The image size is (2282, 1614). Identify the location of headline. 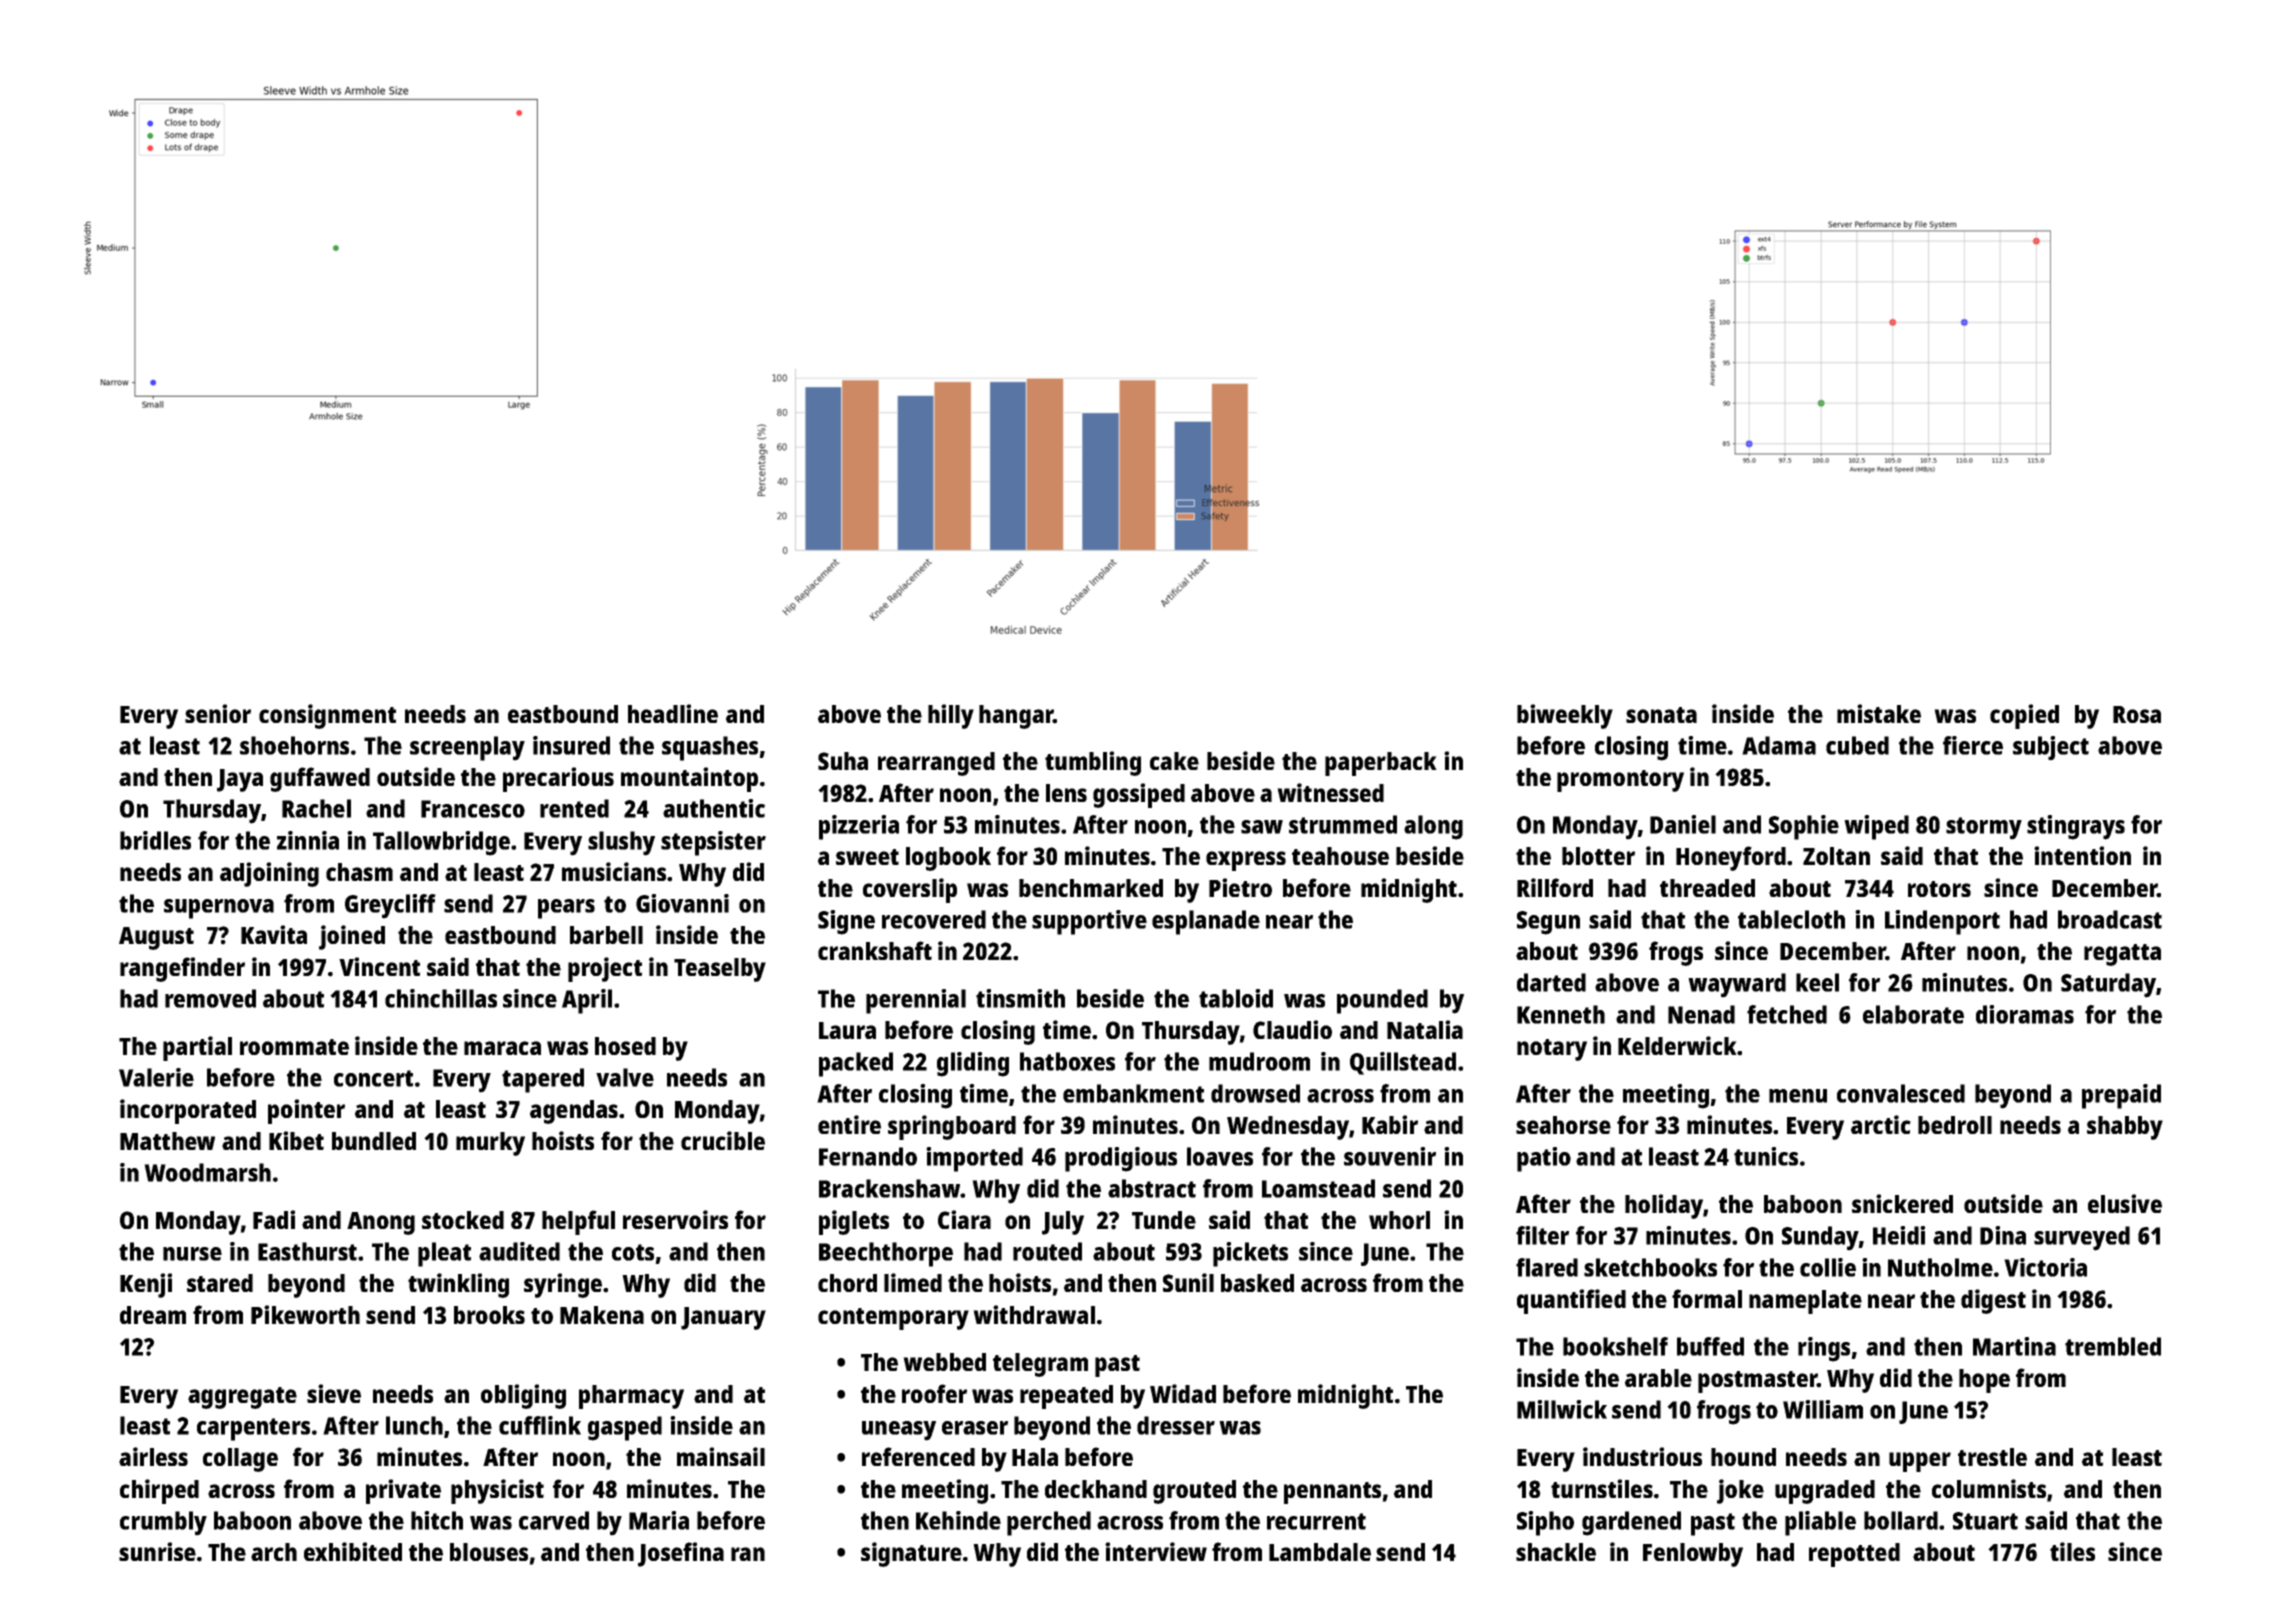
(673, 713).
